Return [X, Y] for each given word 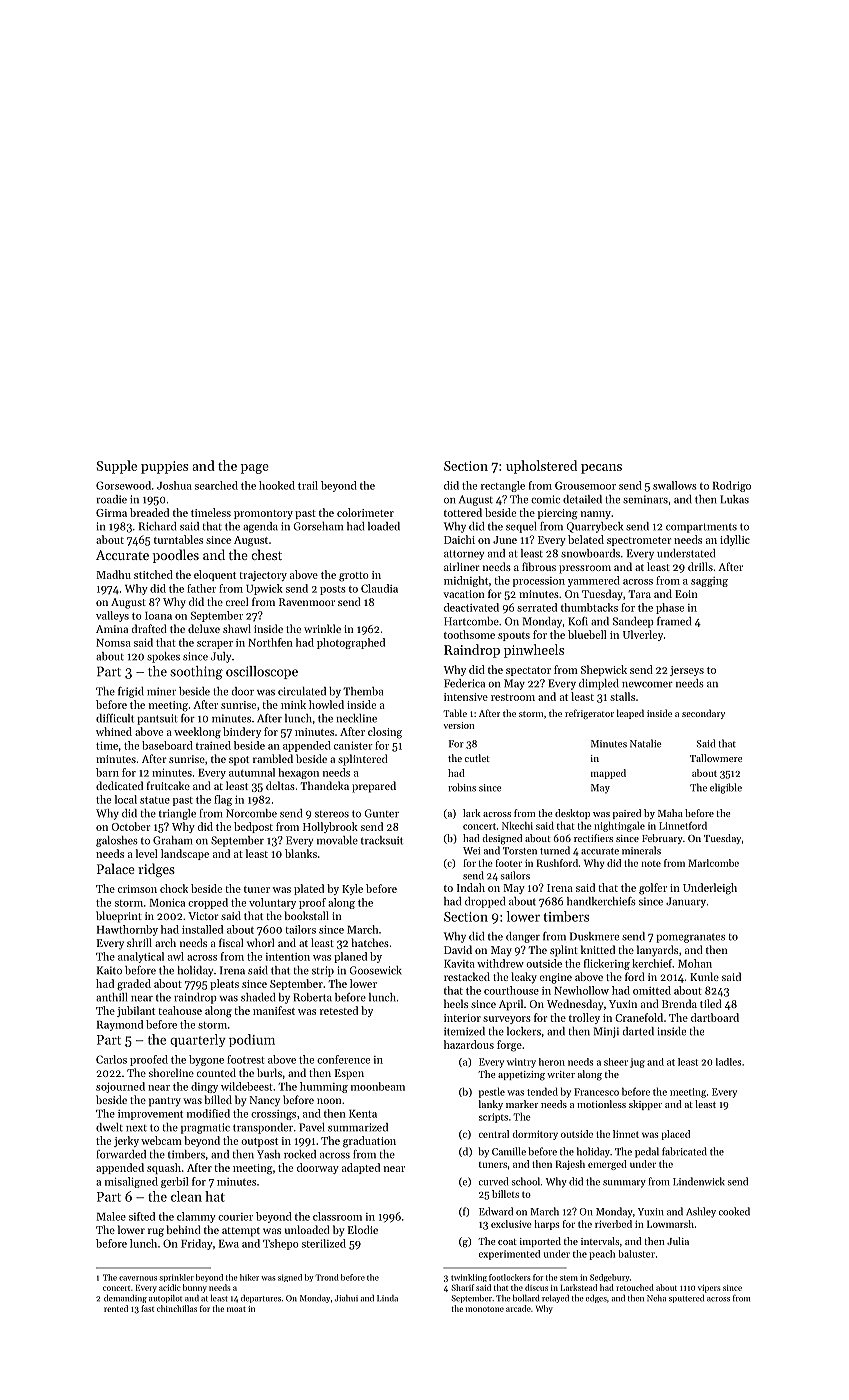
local [126, 799]
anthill [111, 997]
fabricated [684, 1151]
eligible [726, 788]
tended [542, 1091]
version [458, 725]
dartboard [715, 1017]
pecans [601, 469]
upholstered [541, 467]
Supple [117, 467]
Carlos [111, 1059]
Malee [111, 1216]
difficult [115, 718]
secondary [703, 714]
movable [337, 840]
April [511, 1005]
